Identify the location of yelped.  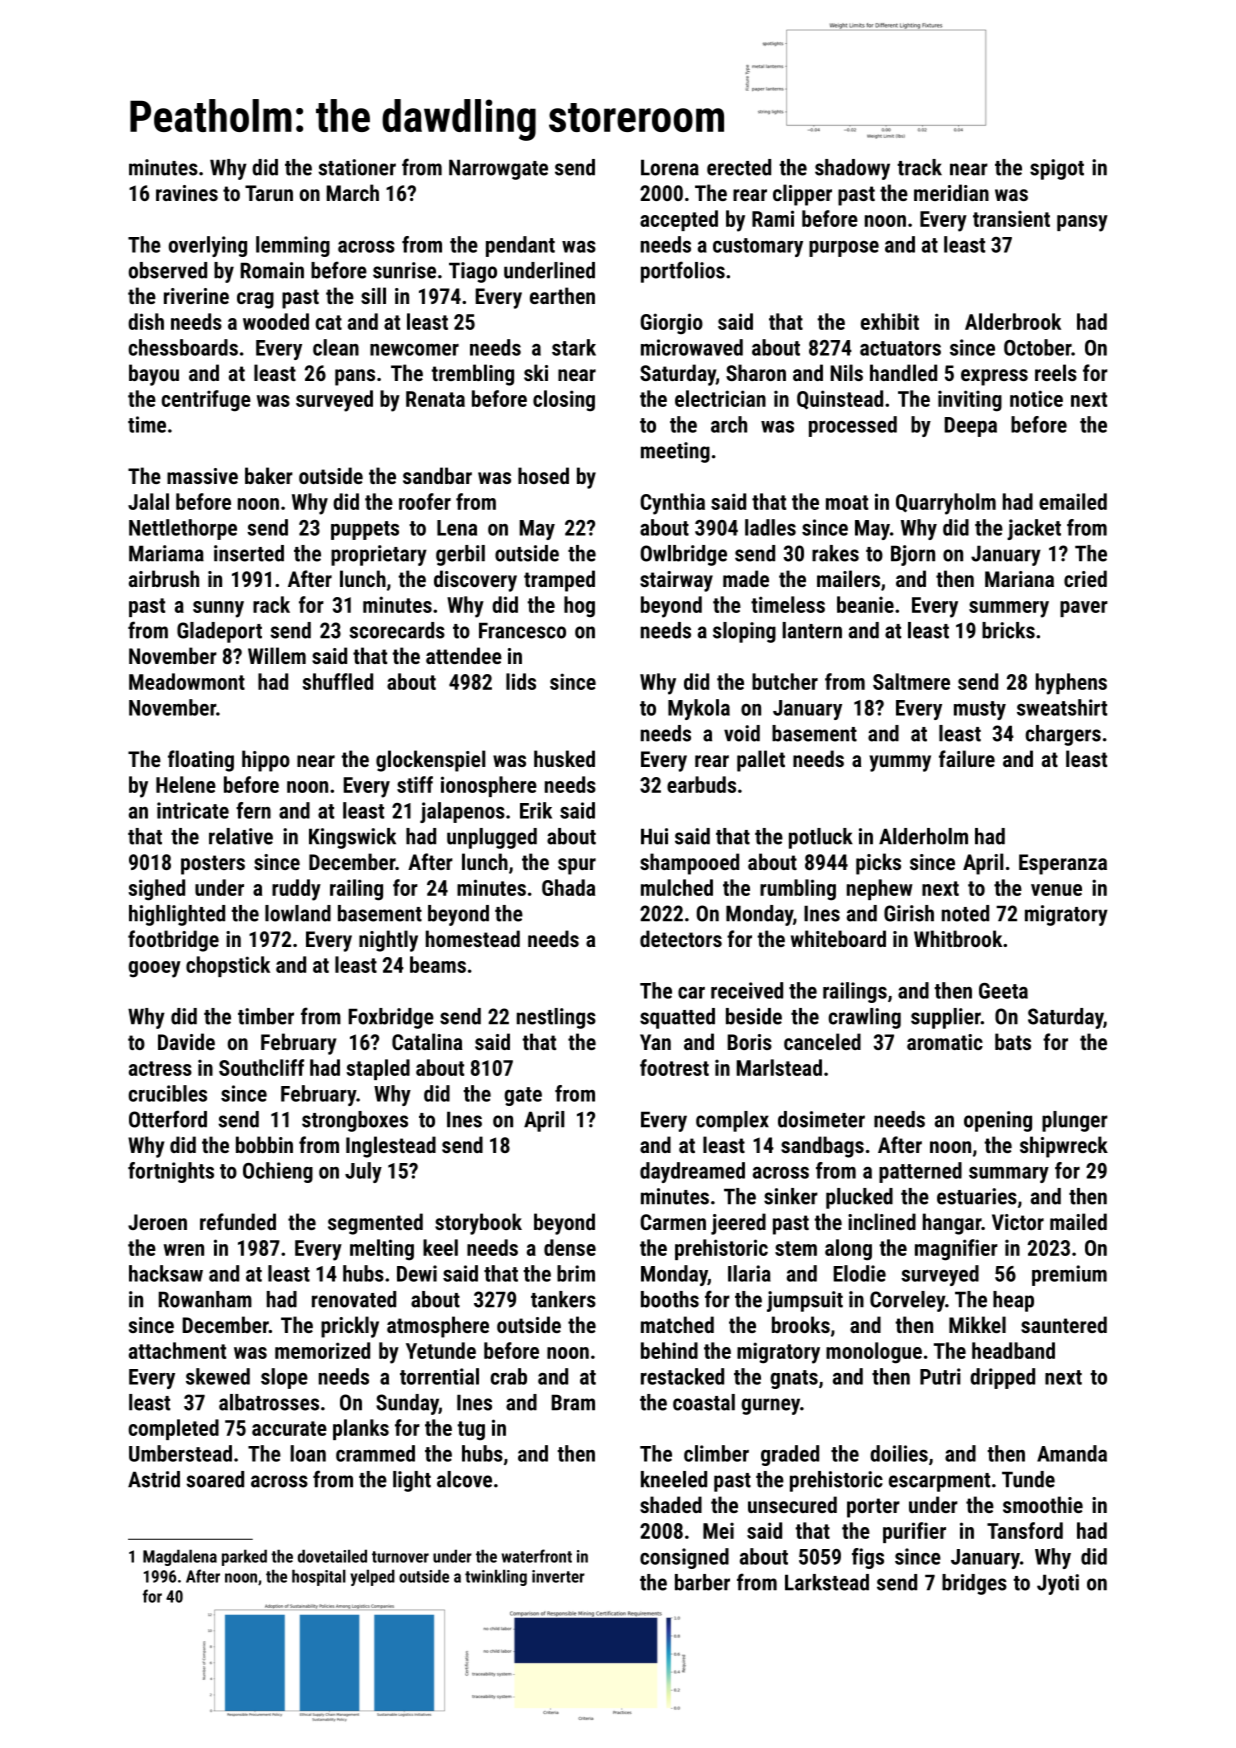
(372, 1577).
